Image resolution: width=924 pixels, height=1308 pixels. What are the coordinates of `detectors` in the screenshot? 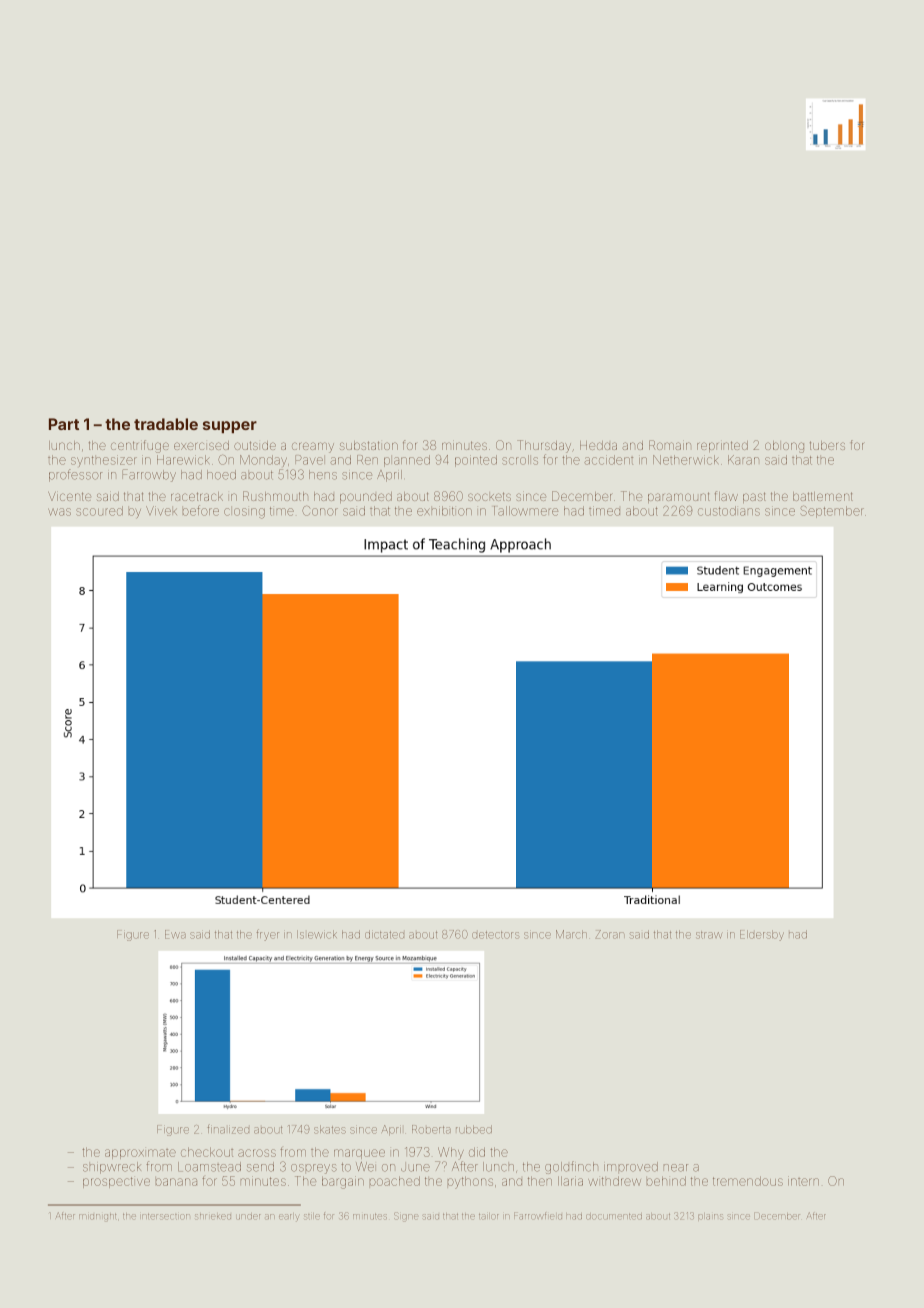 It's located at (495, 935).
